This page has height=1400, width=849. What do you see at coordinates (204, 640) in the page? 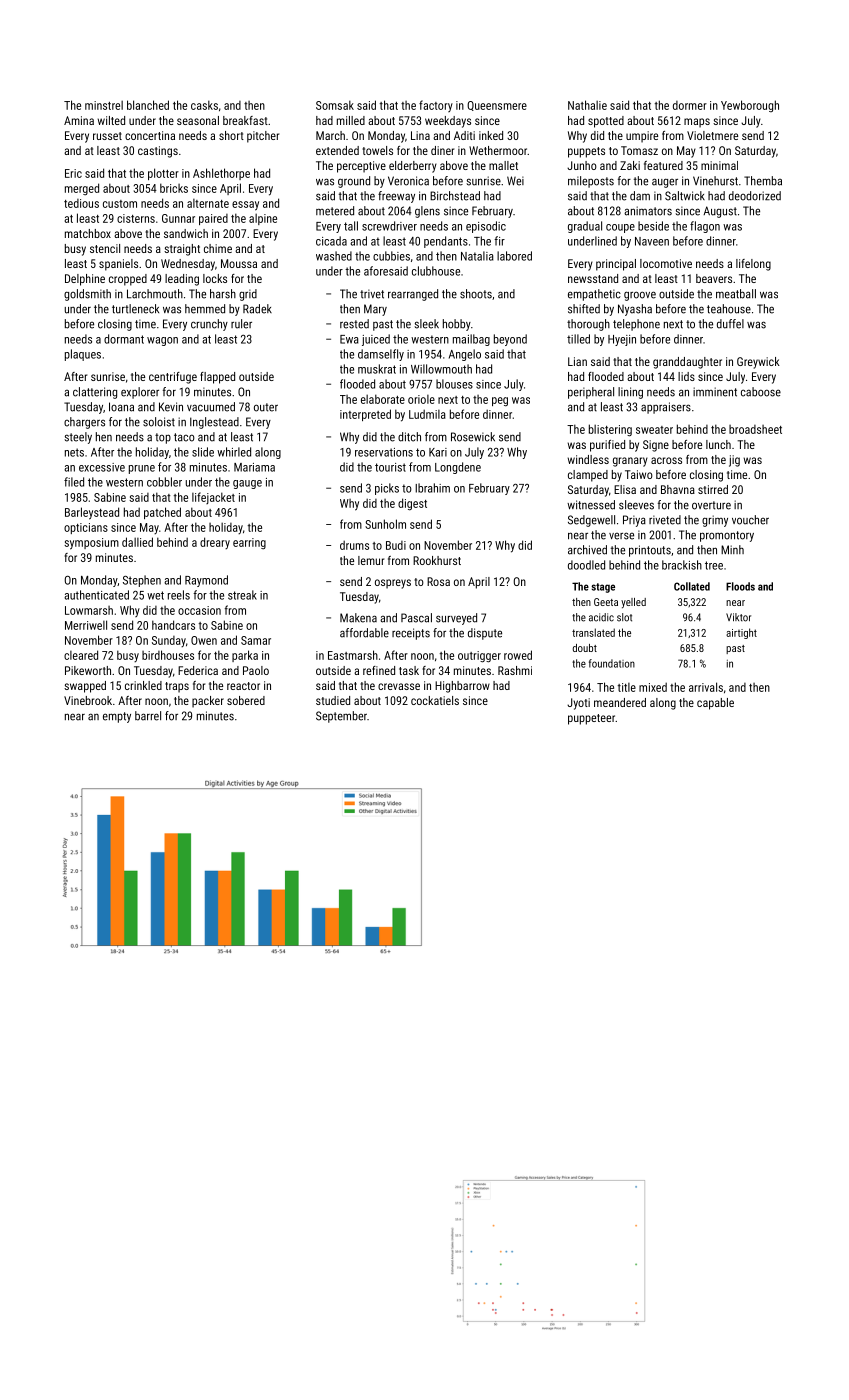
I see `Owen` at bounding box center [204, 640].
